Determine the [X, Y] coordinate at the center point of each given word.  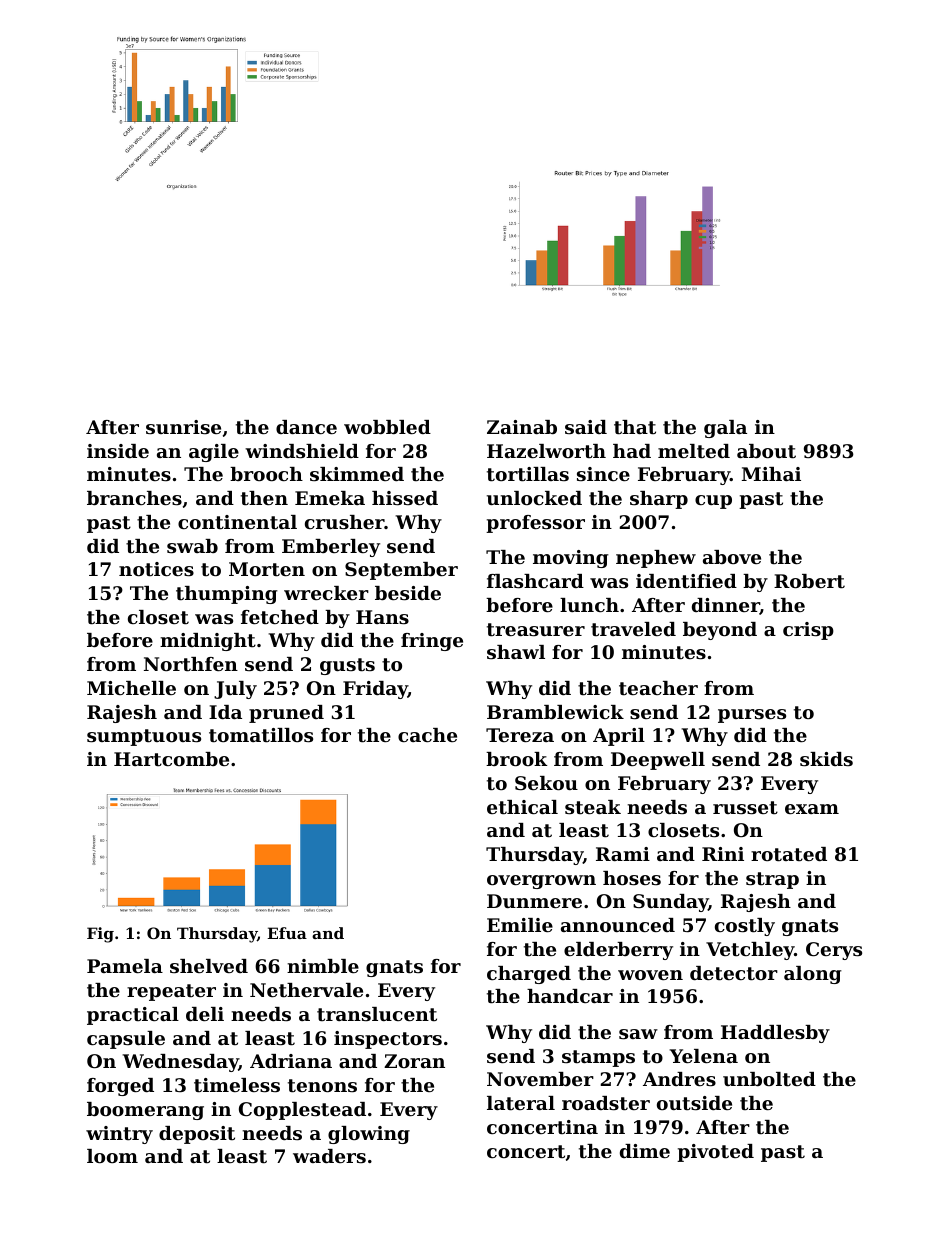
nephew [656, 559]
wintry [119, 1135]
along [813, 975]
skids [826, 759]
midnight [208, 642]
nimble [323, 966]
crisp [808, 631]
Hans [382, 617]
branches [134, 498]
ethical [522, 807]
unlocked [534, 498]
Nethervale [306, 990]
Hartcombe [171, 759]
